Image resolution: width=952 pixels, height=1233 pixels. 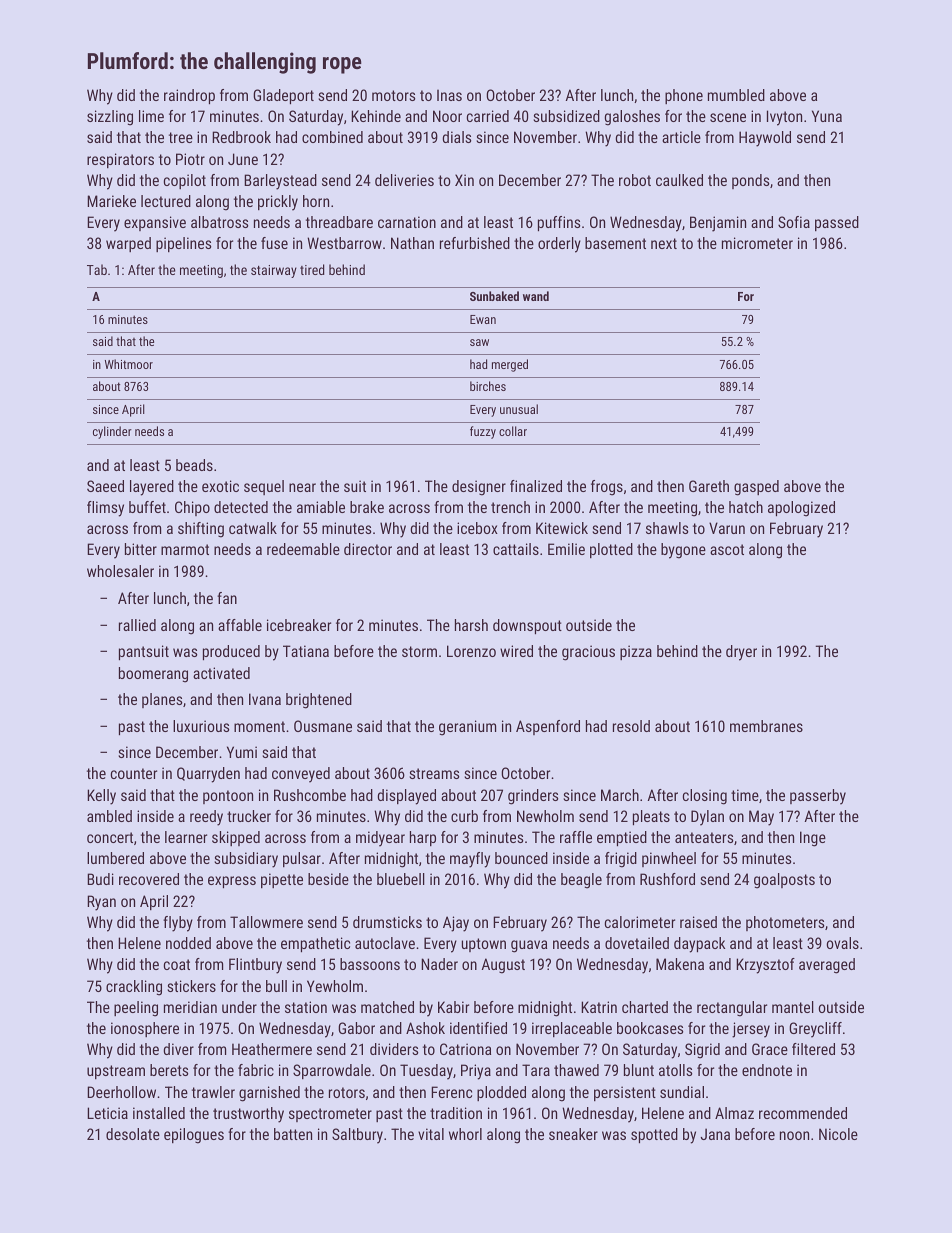 I want to click on Saeed, so click(x=105, y=486).
